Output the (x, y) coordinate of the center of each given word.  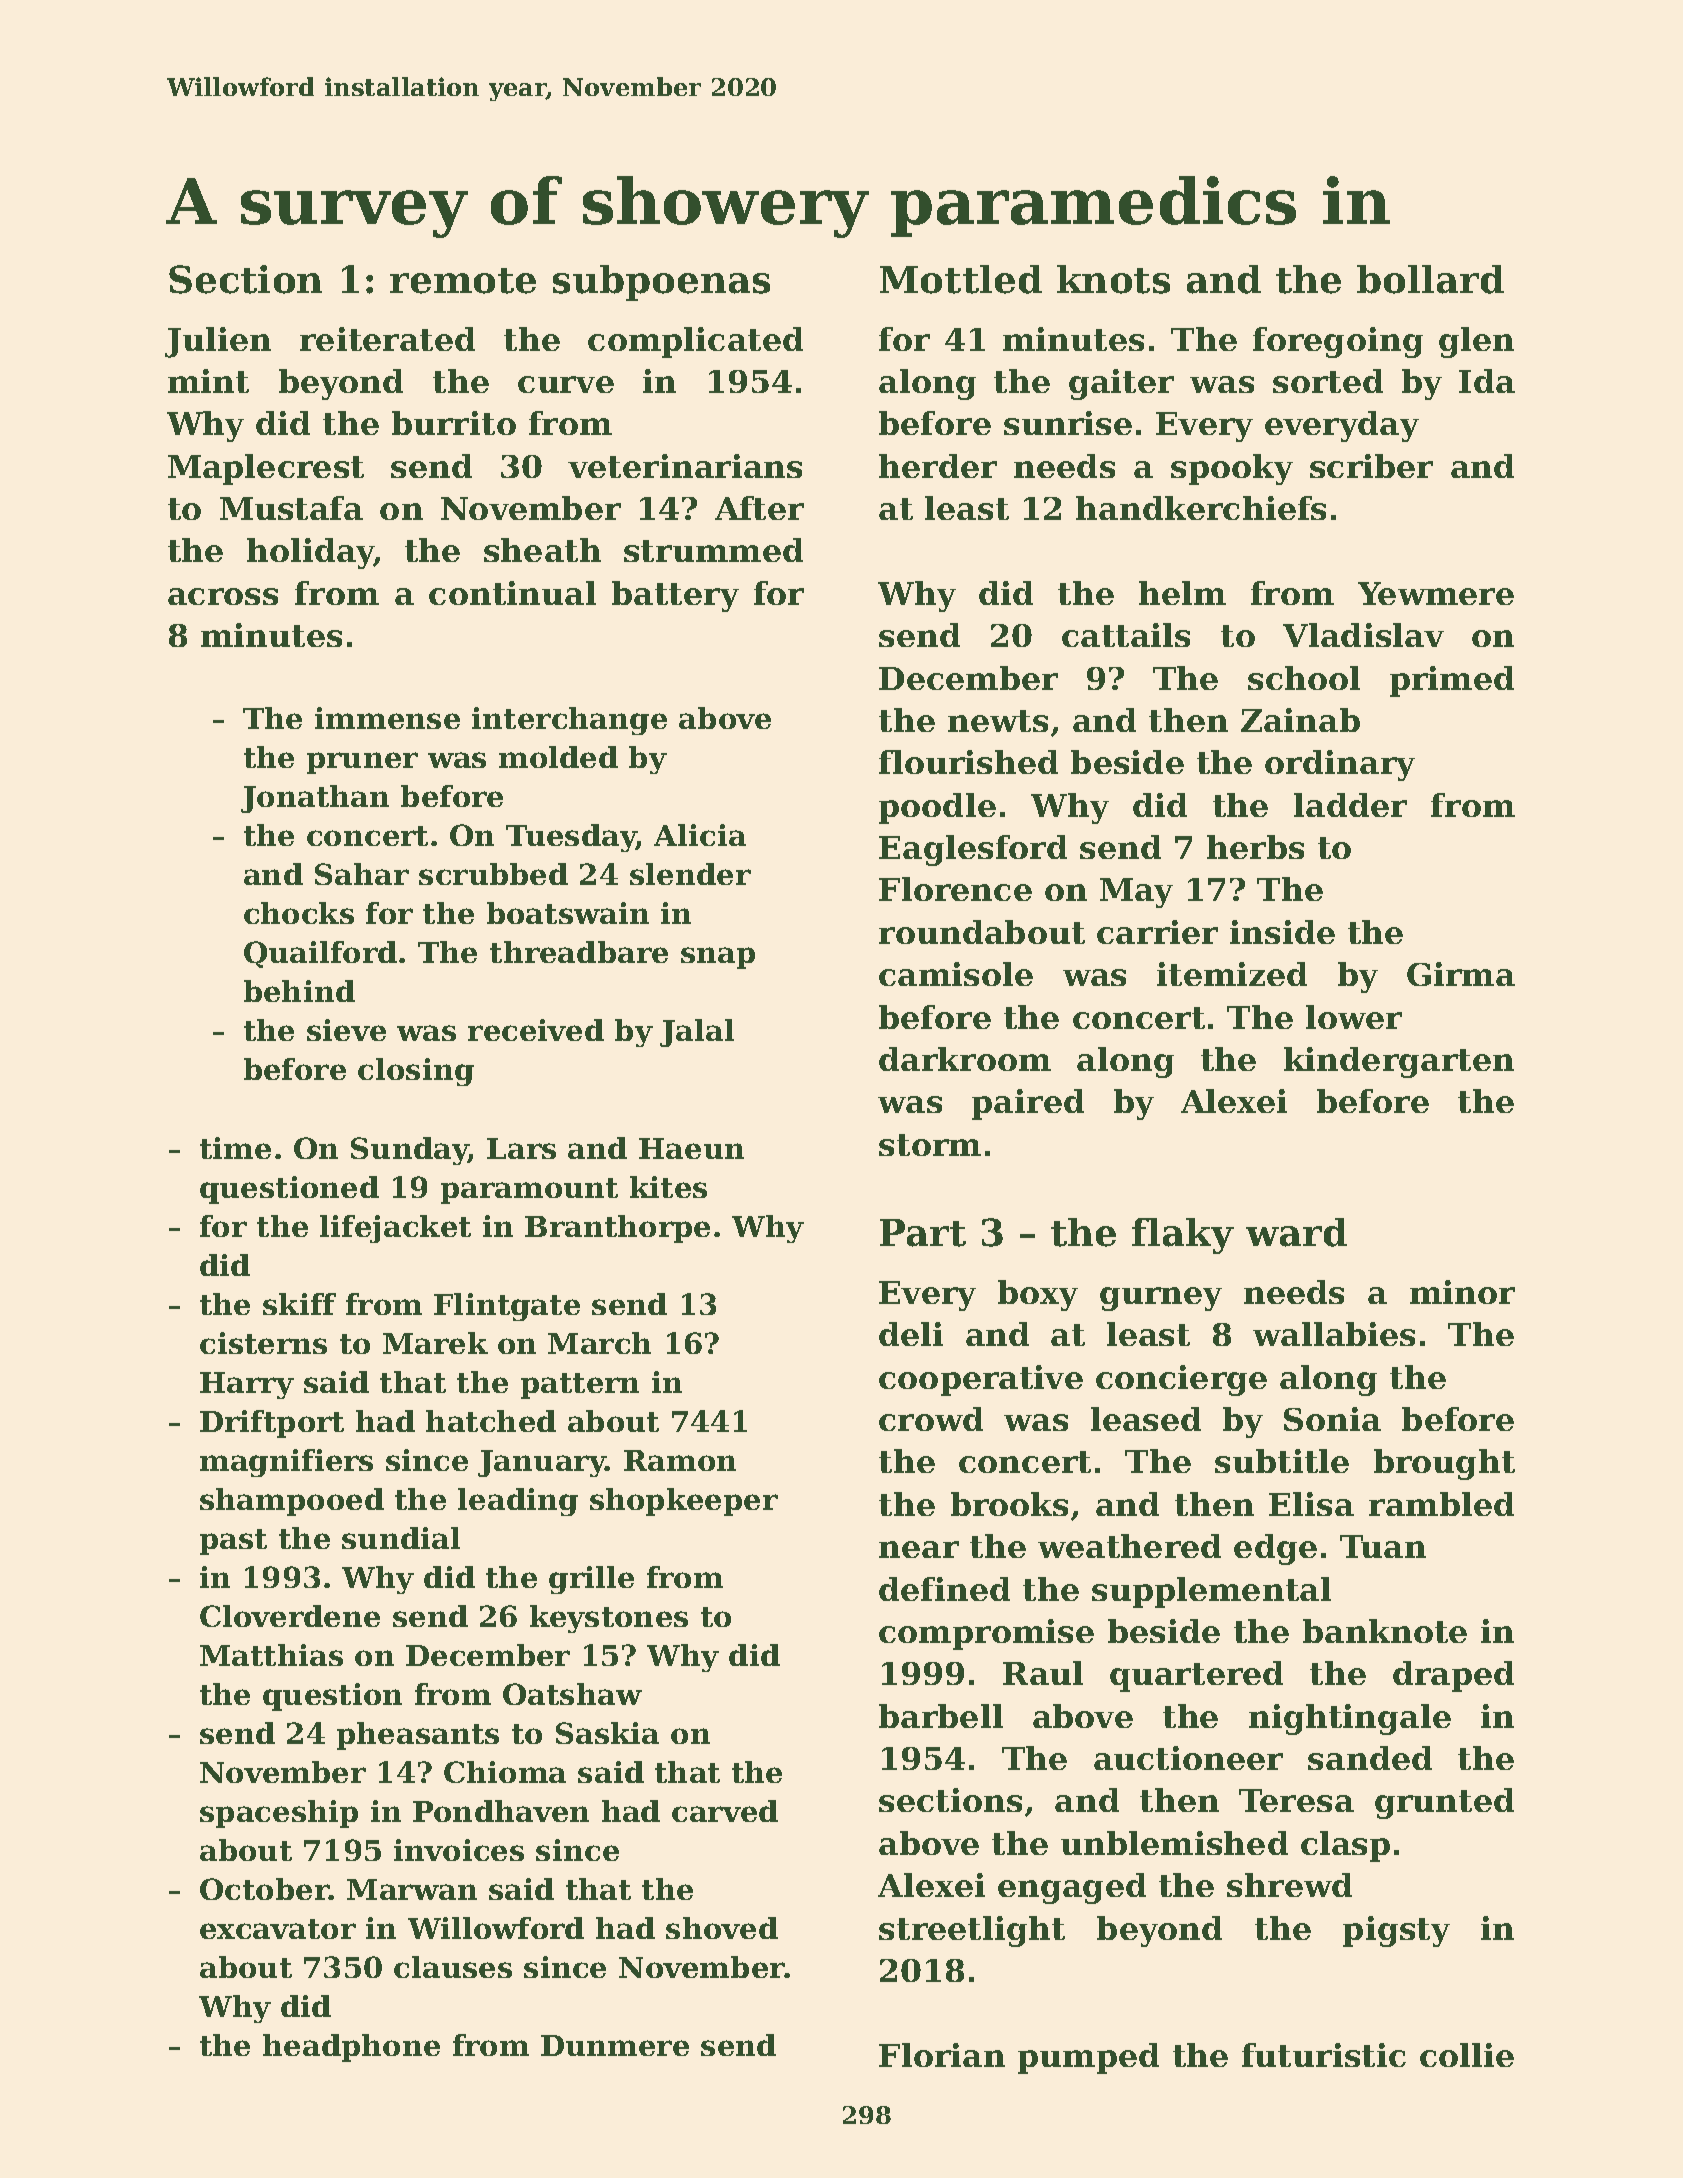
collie (1467, 2055)
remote (463, 281)
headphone (351, 2048)
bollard (1430, 279)
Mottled (961, 279)
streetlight (972, 1931)
